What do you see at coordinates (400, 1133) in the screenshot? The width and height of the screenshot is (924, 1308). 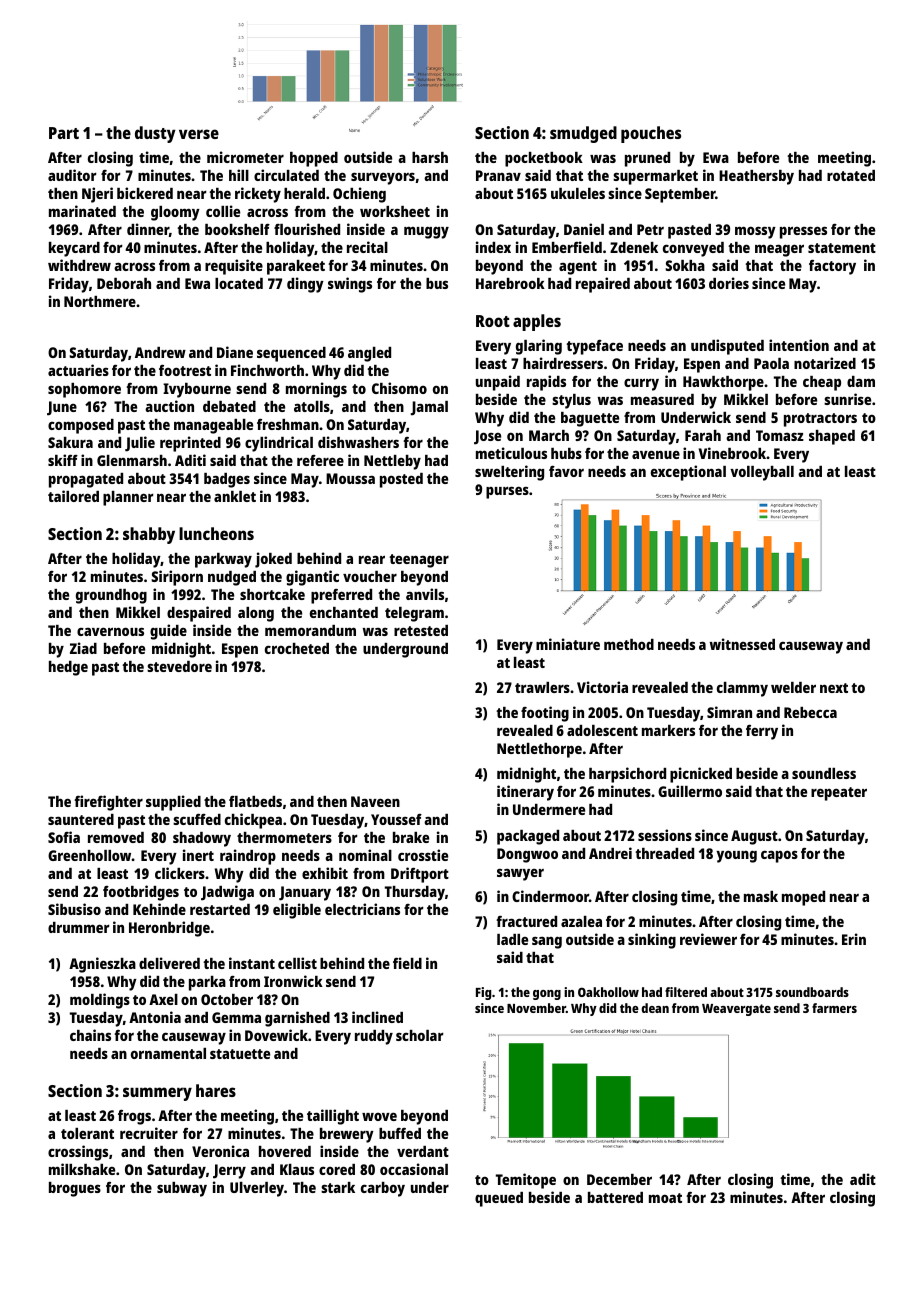 I see `buffed` at bounding box center [400, 1133].
